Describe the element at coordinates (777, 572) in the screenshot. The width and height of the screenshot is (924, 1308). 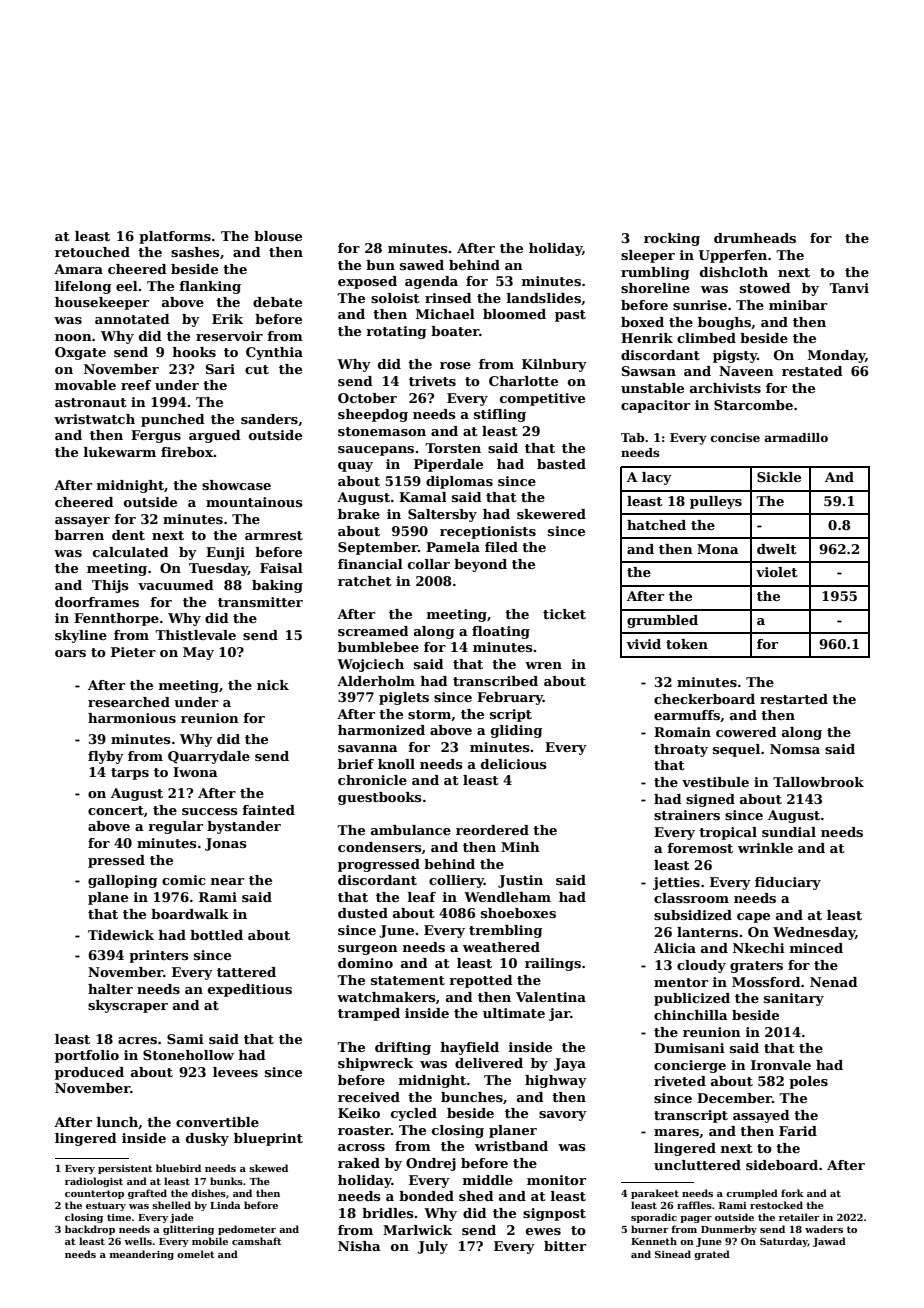
I see `violet` at that location.
